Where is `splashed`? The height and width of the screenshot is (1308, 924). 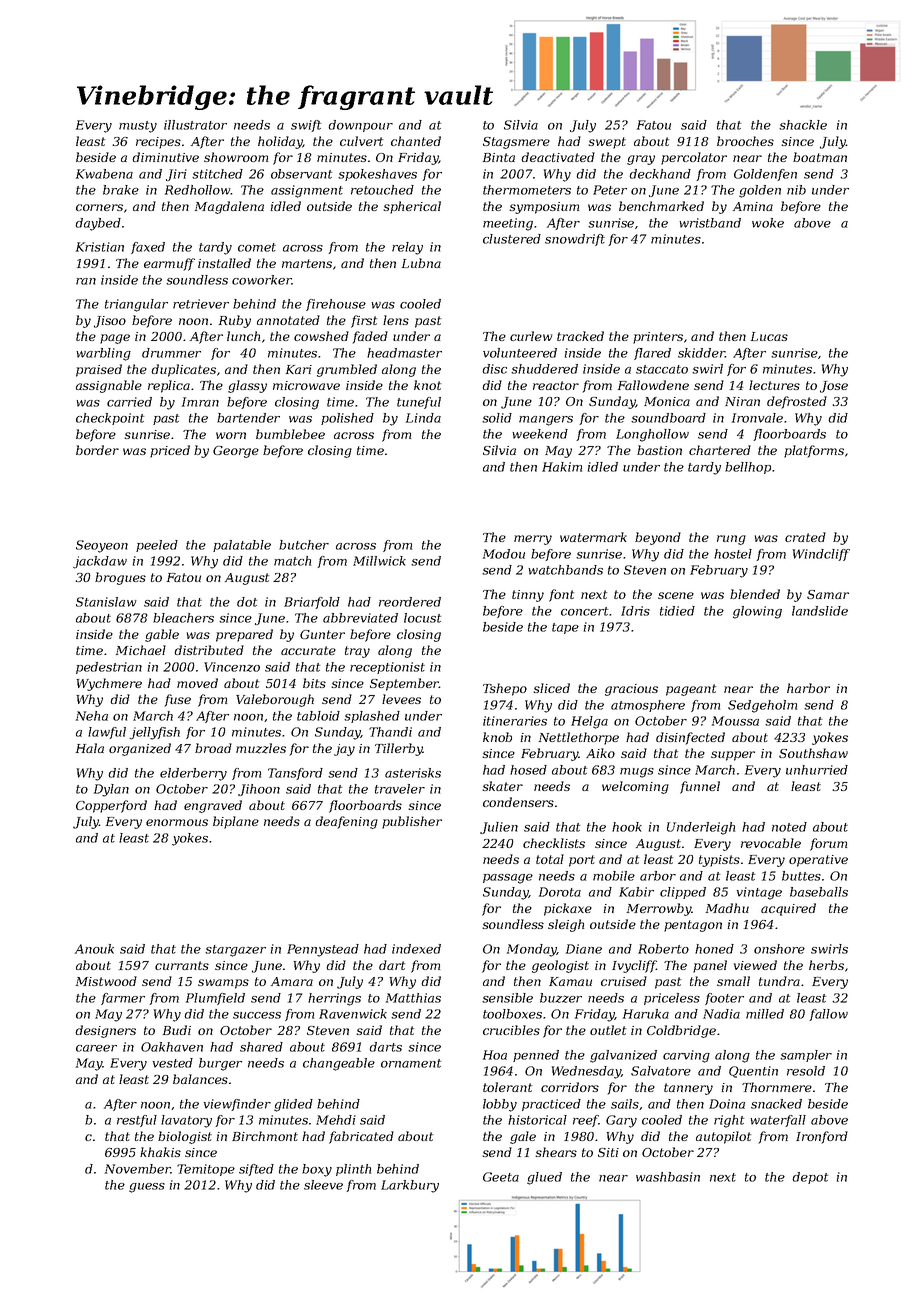
splashed is located at coordinates (372, 717).
